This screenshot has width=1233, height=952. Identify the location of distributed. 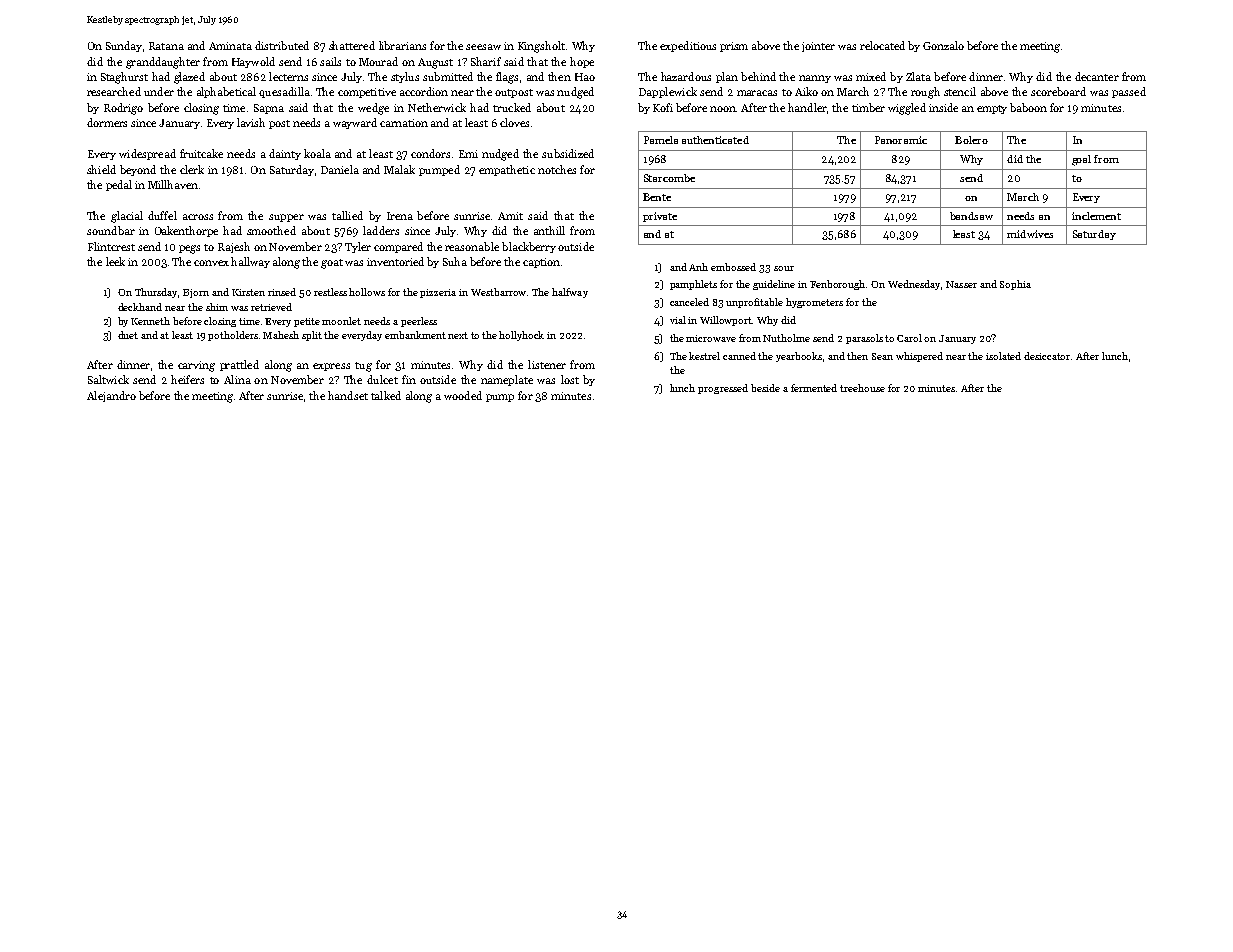
(282, 45).
